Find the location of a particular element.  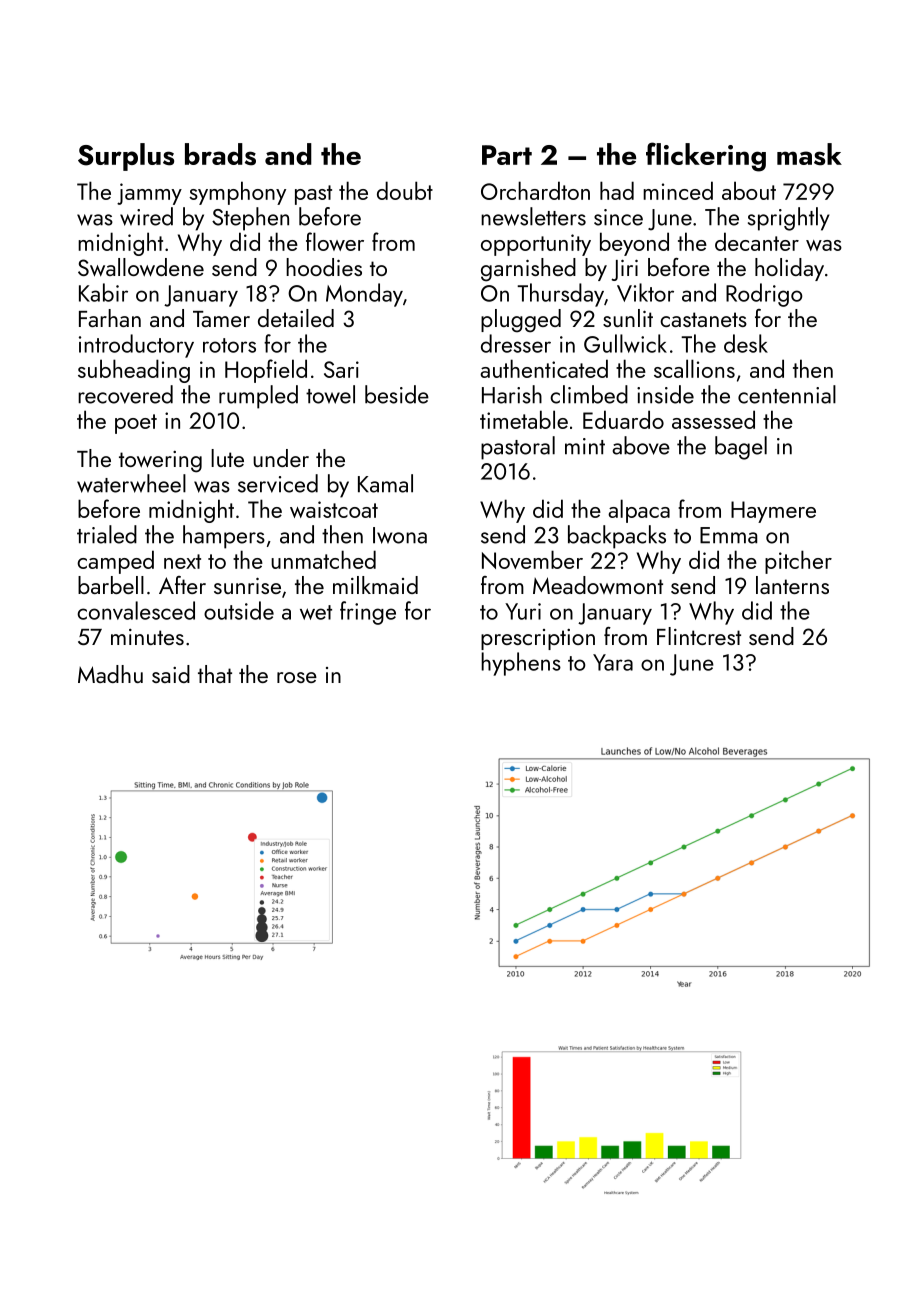

backpacks is located at coordinates (617, 537).
